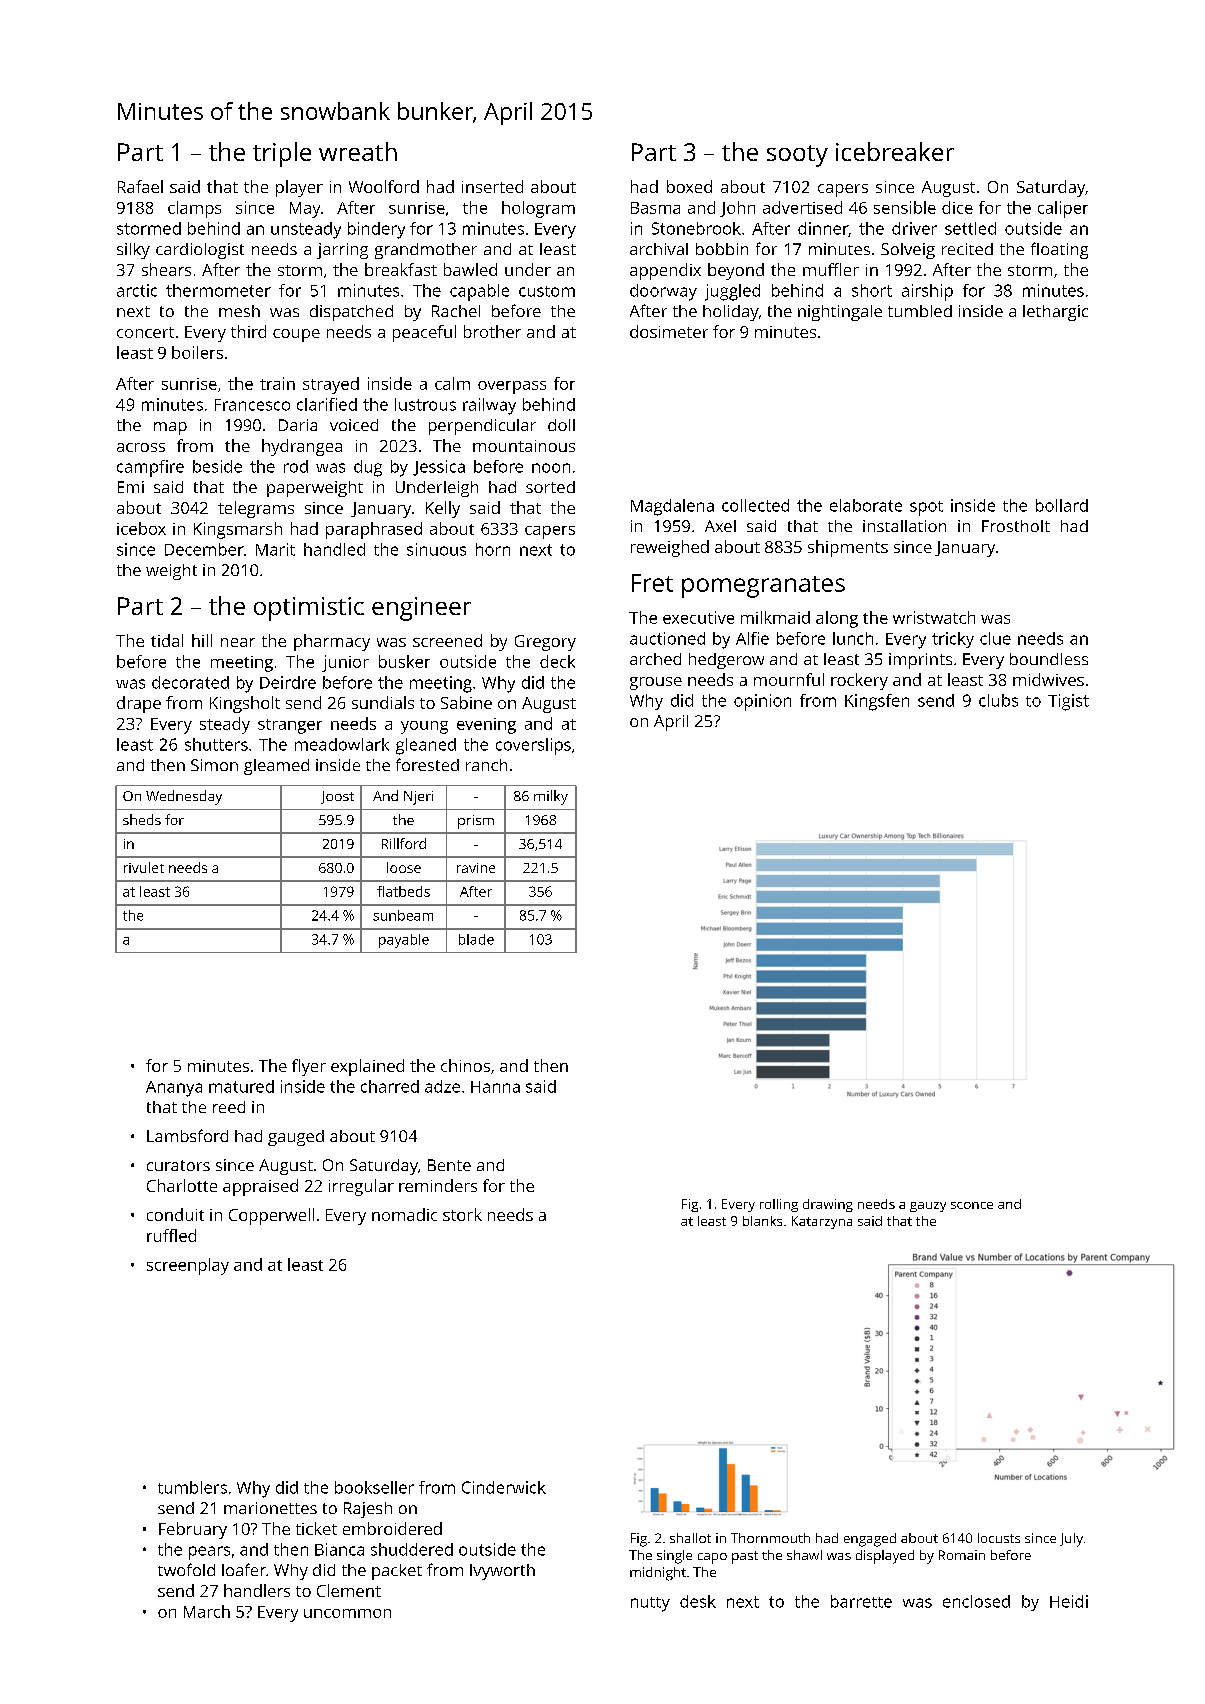 The height and width of the screenshot is (1704, 1205). What do you see at coordinates (650, 1604) in the screenshot?
I see `nutty` at bounding box center [650, 1604].
